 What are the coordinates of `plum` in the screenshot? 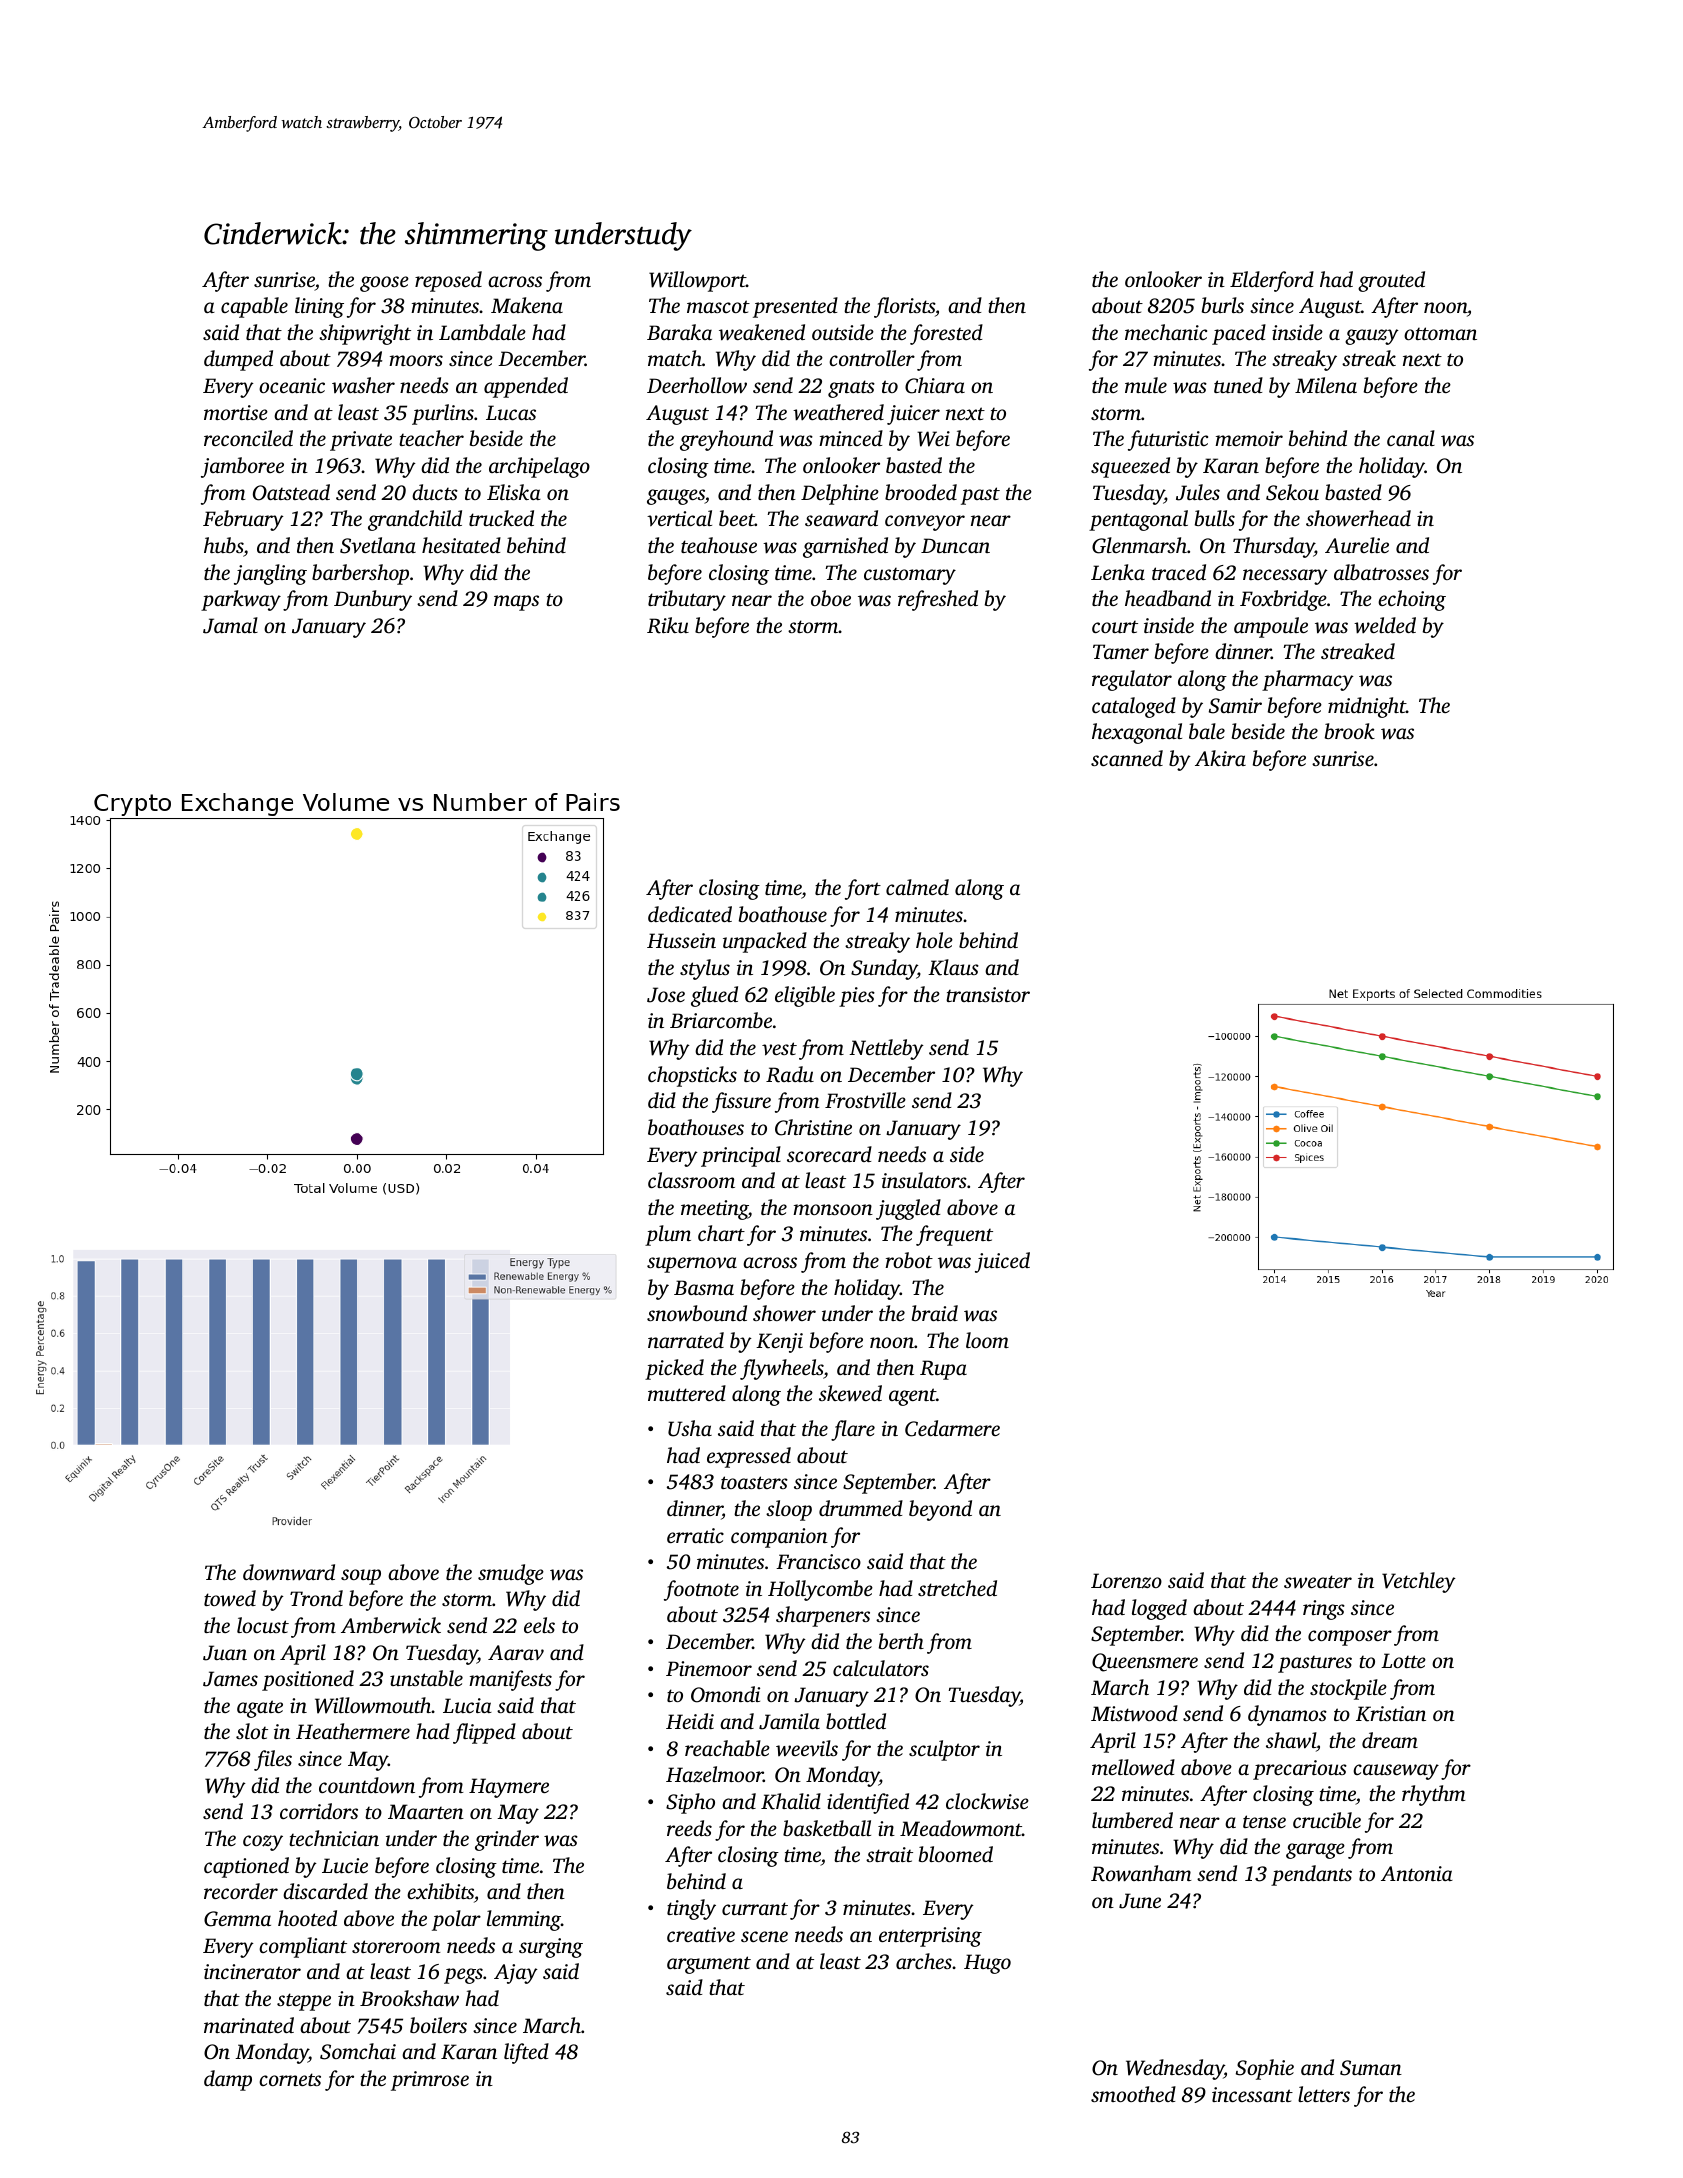 It's located at (668, 1235).
